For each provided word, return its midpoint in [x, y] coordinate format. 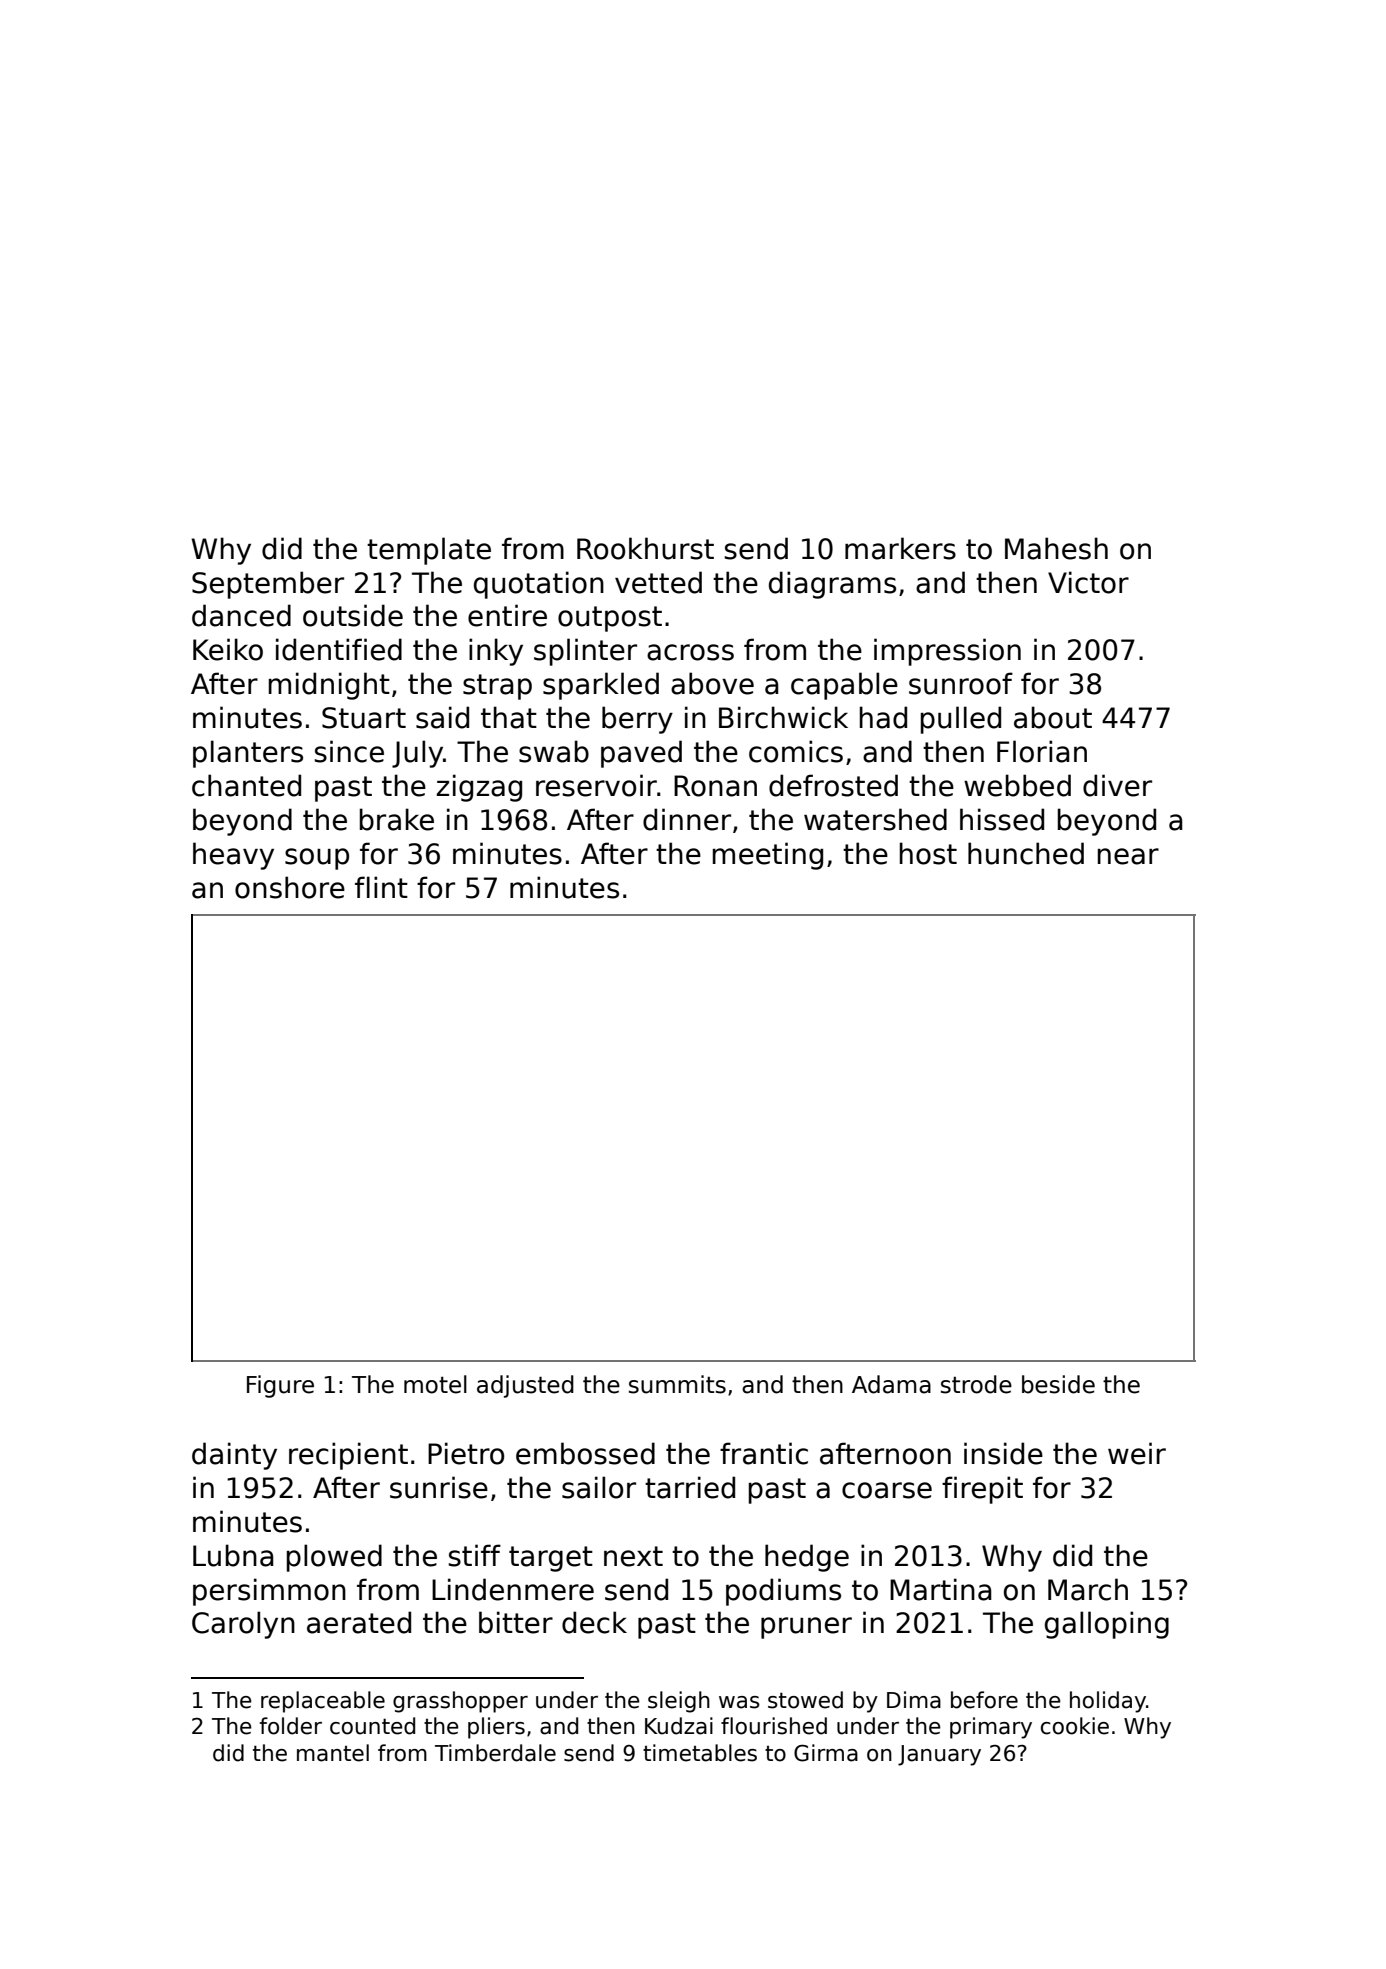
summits [677, 1384]
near [1128, 856]
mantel [333, 1753]
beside [1058, 1384]
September [268, 585]
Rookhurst [645, 548]
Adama [891, 1384]
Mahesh [1056, 548]
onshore [290, 887]
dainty [234, 1456]
